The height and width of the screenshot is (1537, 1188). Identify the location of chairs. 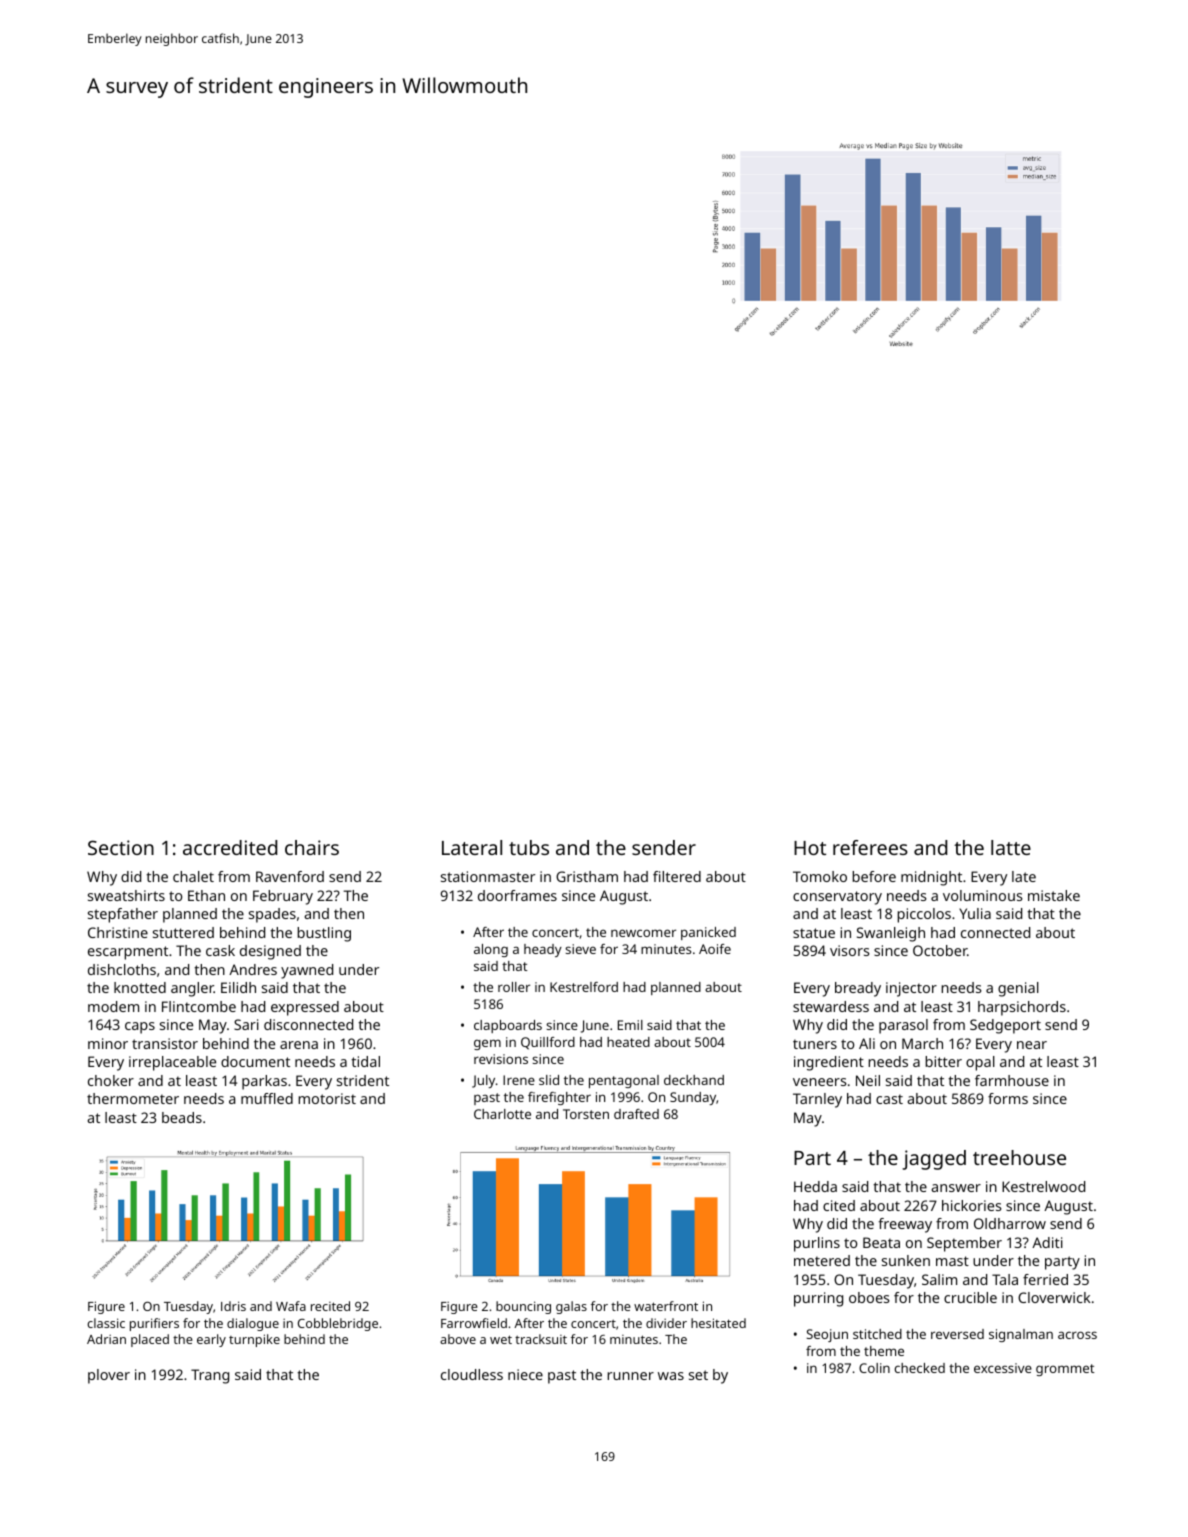
(312, 847).
